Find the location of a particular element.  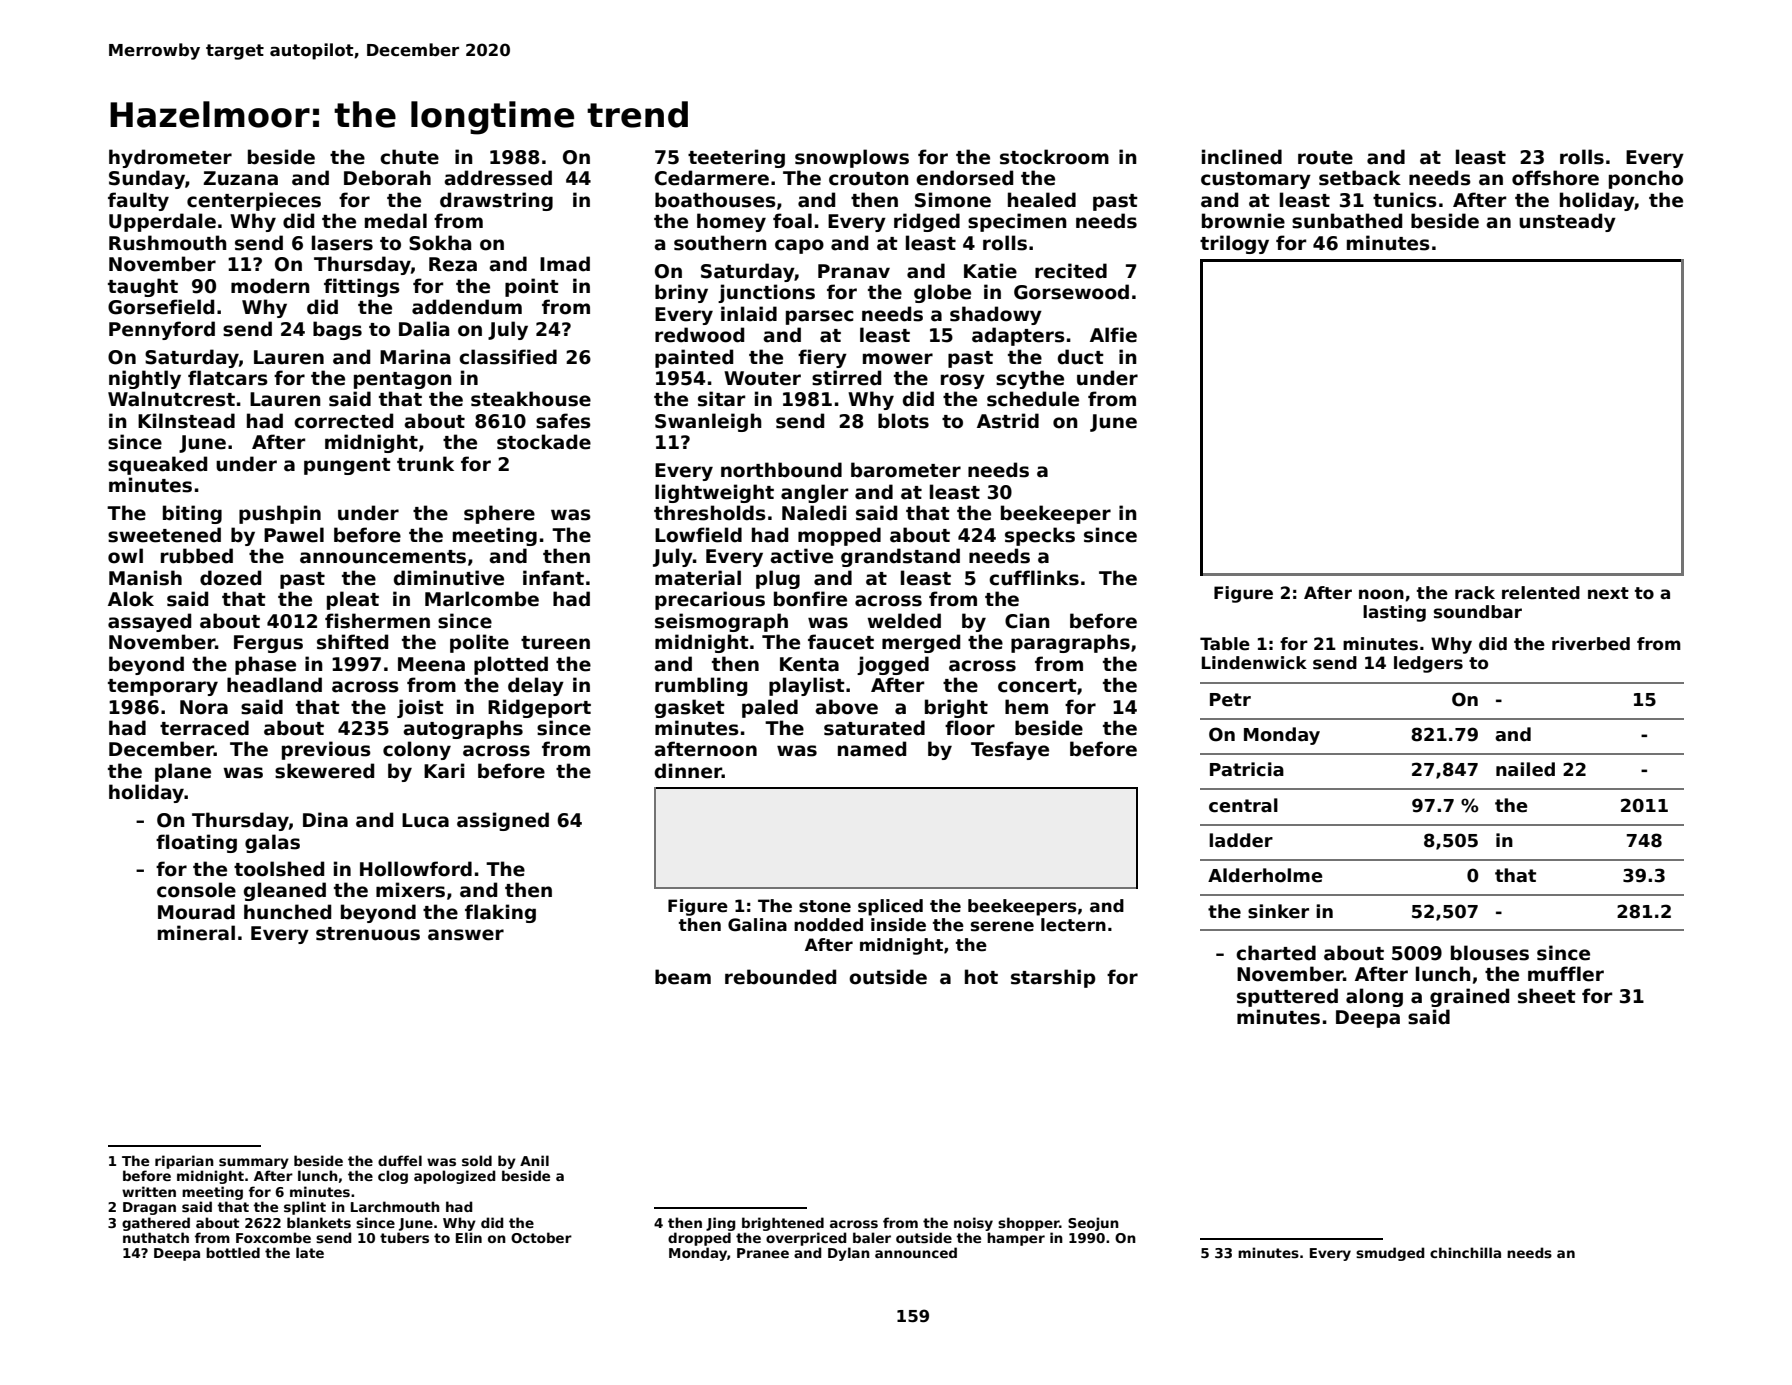

sputtered is located at coordinates (1287, 997).
